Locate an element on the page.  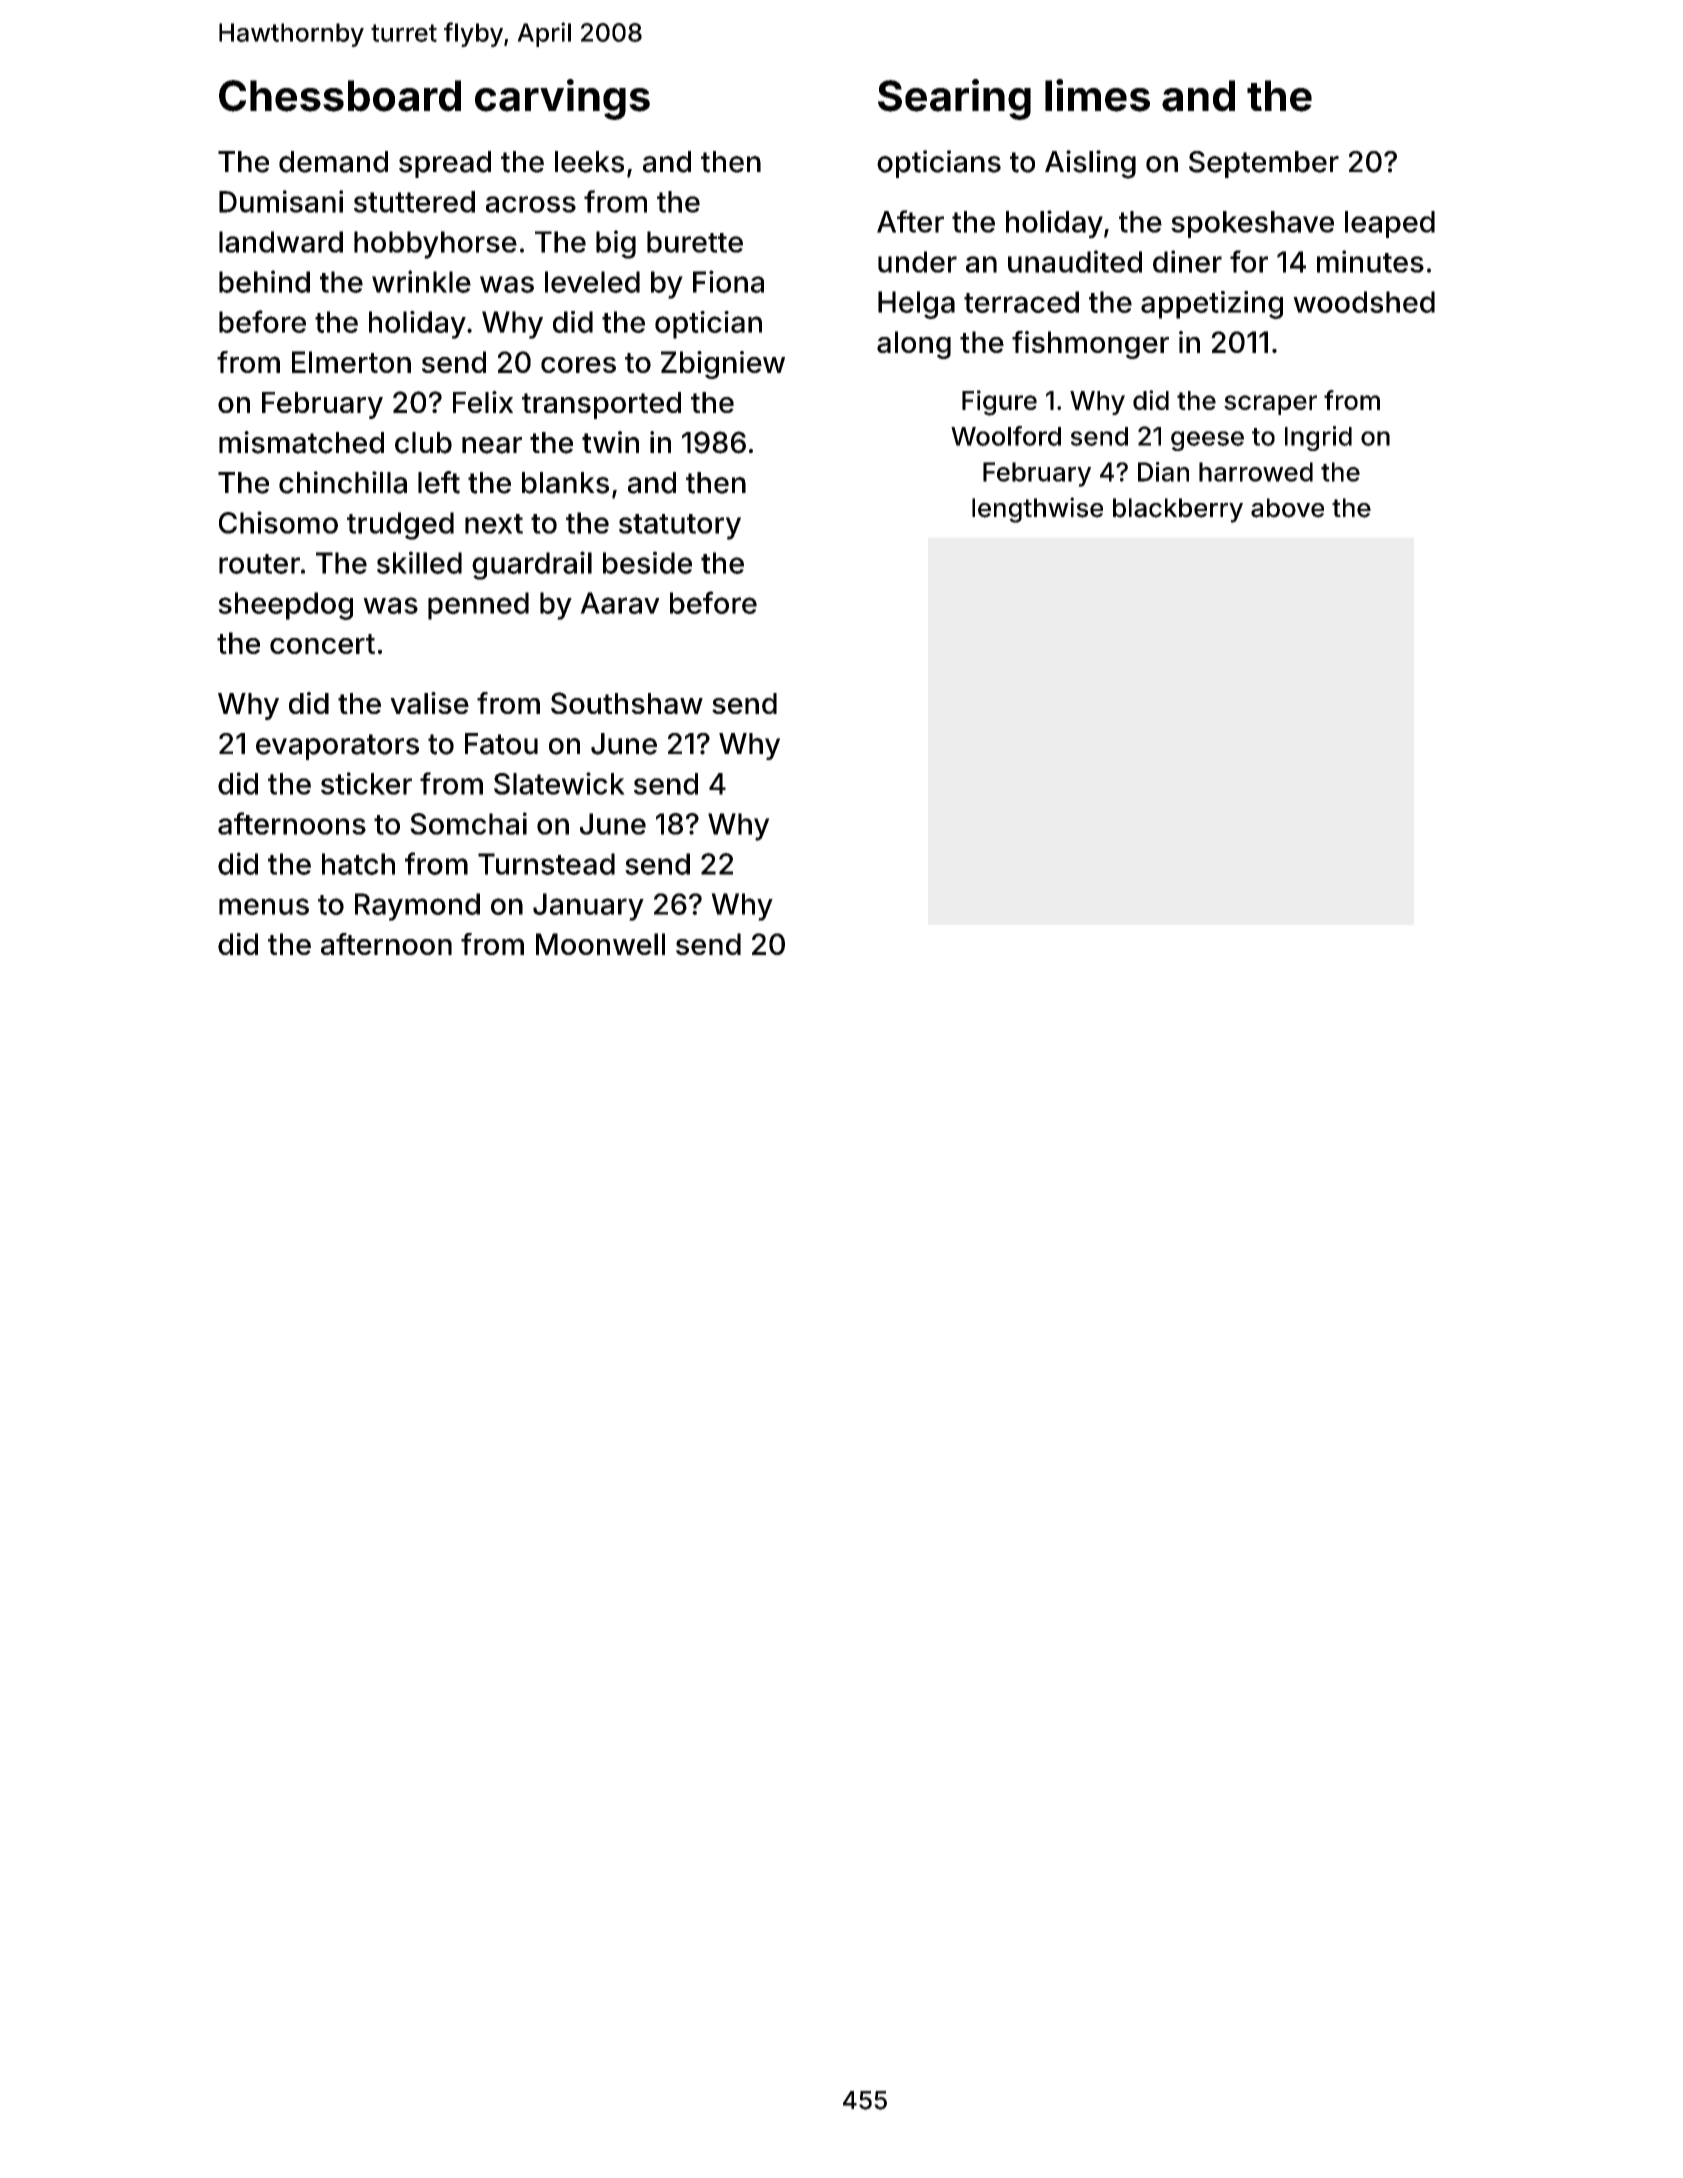
Turnstead is located at coordinates (546, 864).
